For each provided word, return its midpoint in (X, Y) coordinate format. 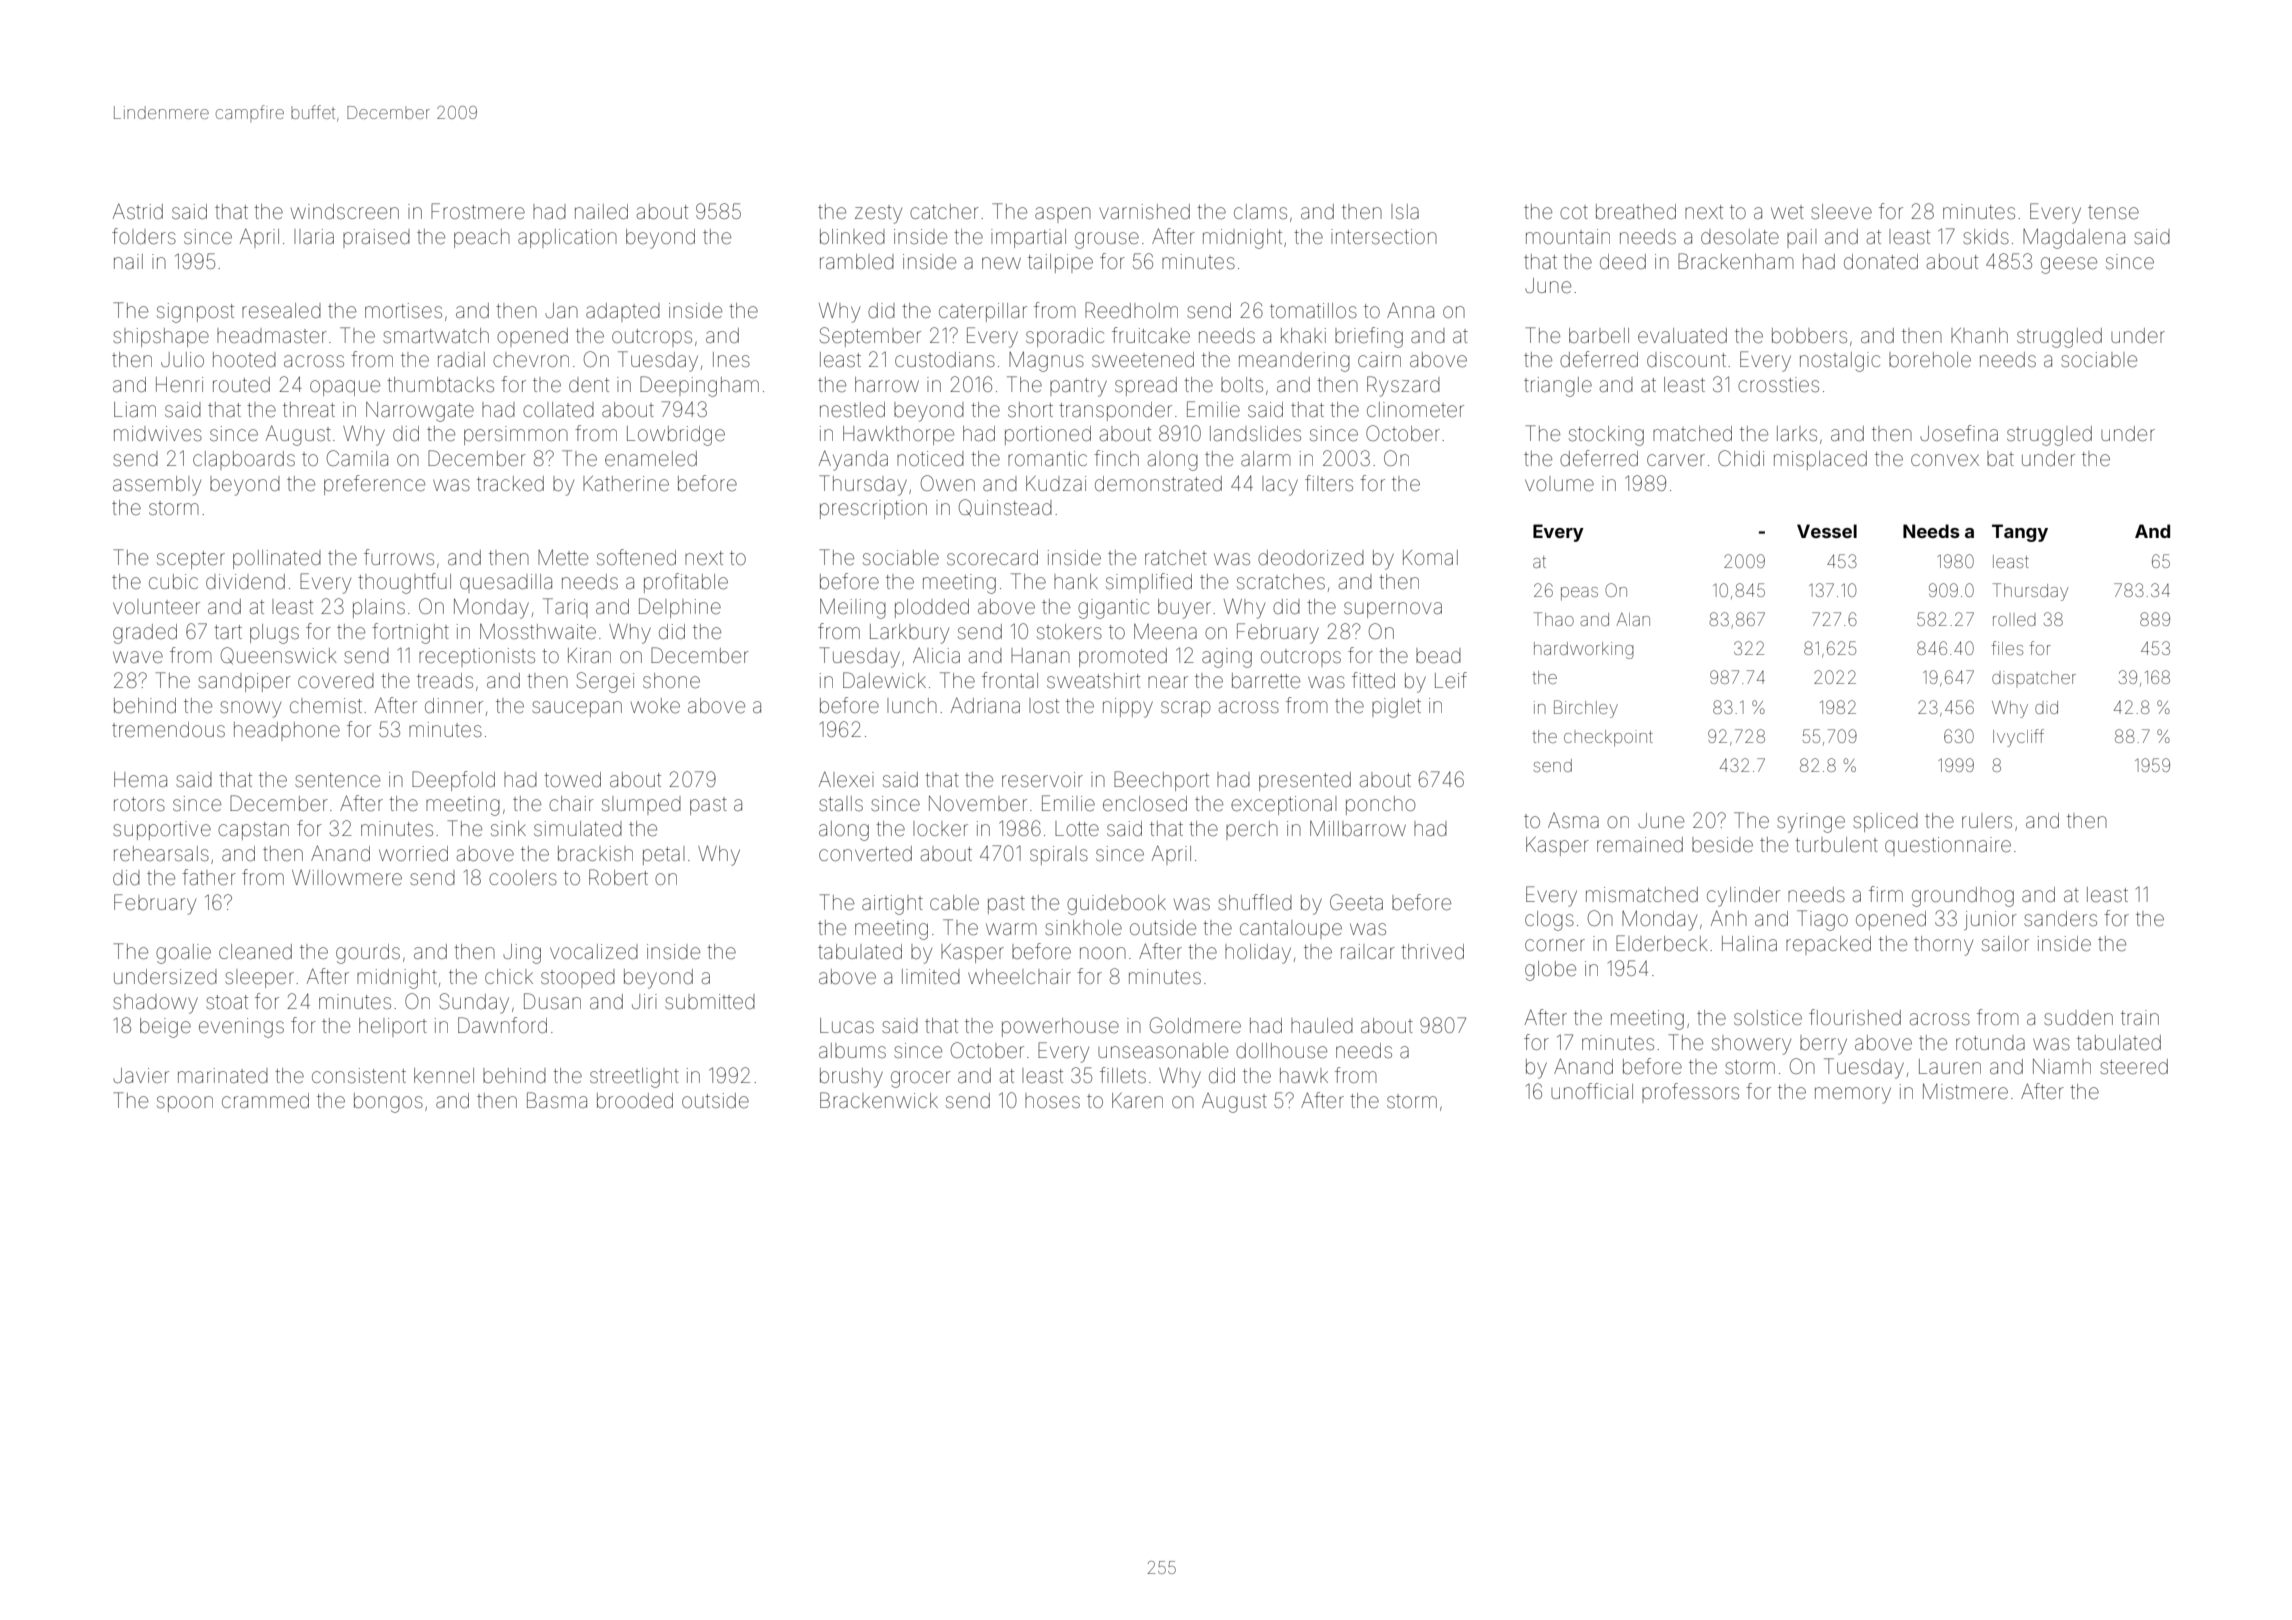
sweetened (1143, 360)
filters (1329, 483)
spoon (185, 1104)
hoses (1052, 1101)
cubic (173, 581)
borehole (1930, 359)
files (2007, 648)
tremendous (168, 730)
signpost (195, 313)
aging (1227, 658)
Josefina (1959, 433)
